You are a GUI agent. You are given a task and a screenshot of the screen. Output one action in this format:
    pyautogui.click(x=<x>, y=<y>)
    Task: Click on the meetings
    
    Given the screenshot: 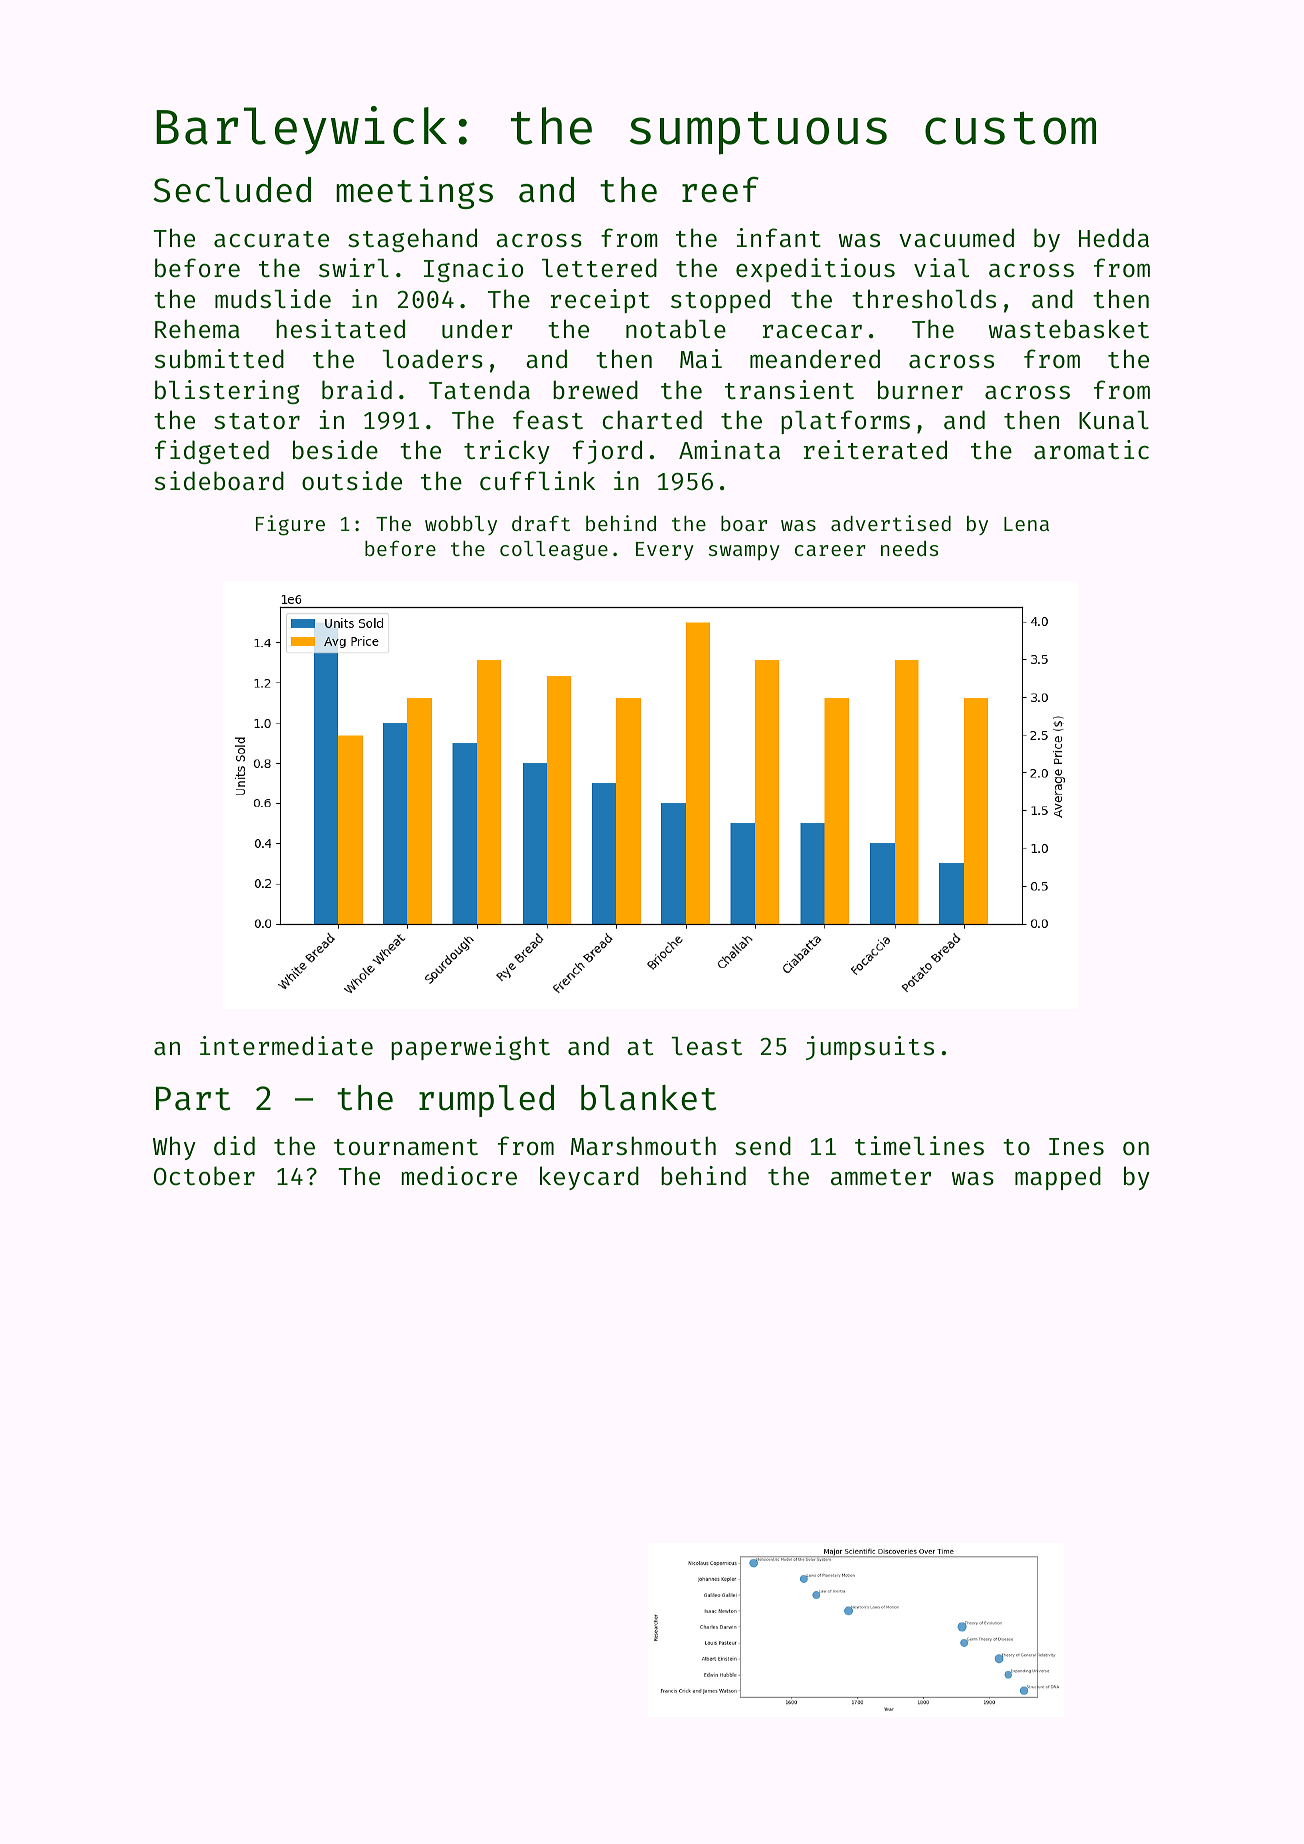 What is the action you would take?
    pyautogui.click(x=414, y=192)
